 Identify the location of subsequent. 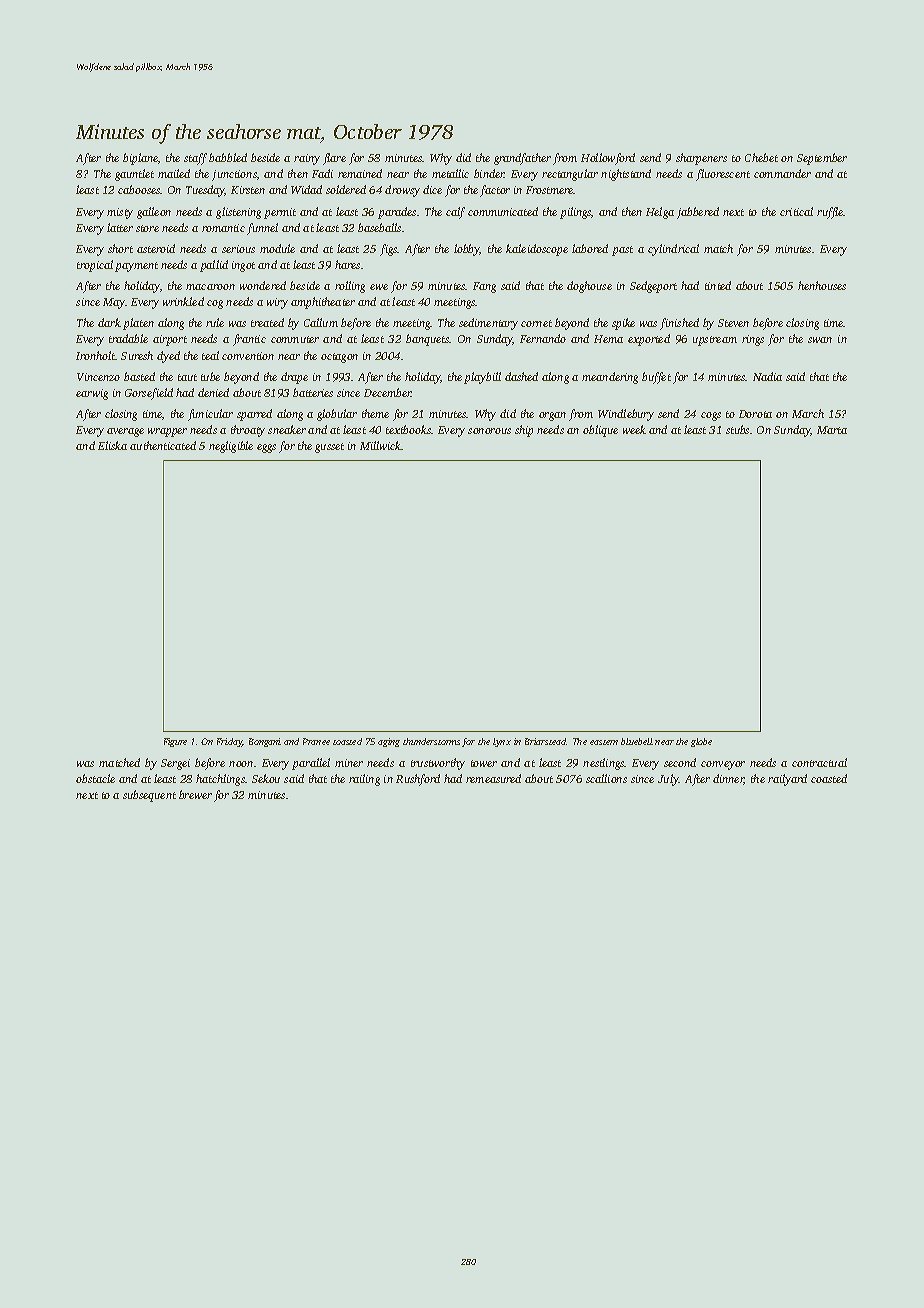
(149, 796).
